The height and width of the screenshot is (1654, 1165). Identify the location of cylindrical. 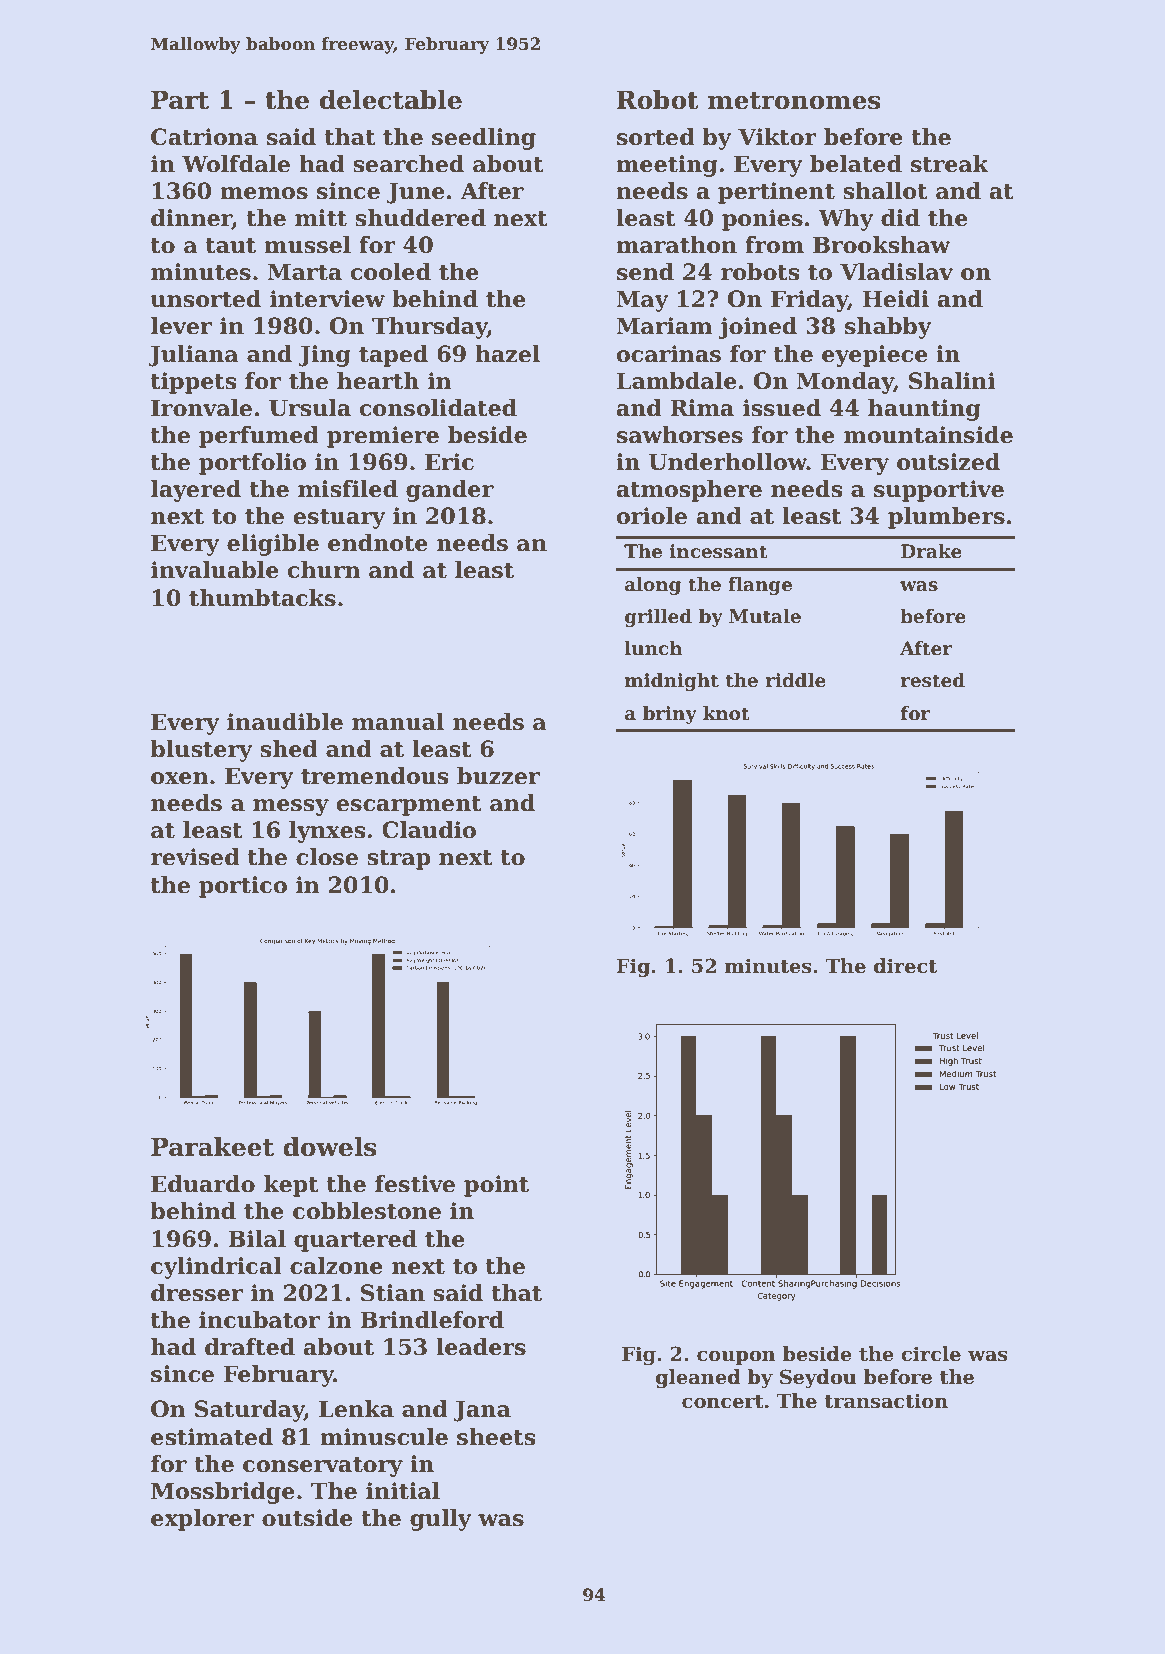
(216, 1268).
